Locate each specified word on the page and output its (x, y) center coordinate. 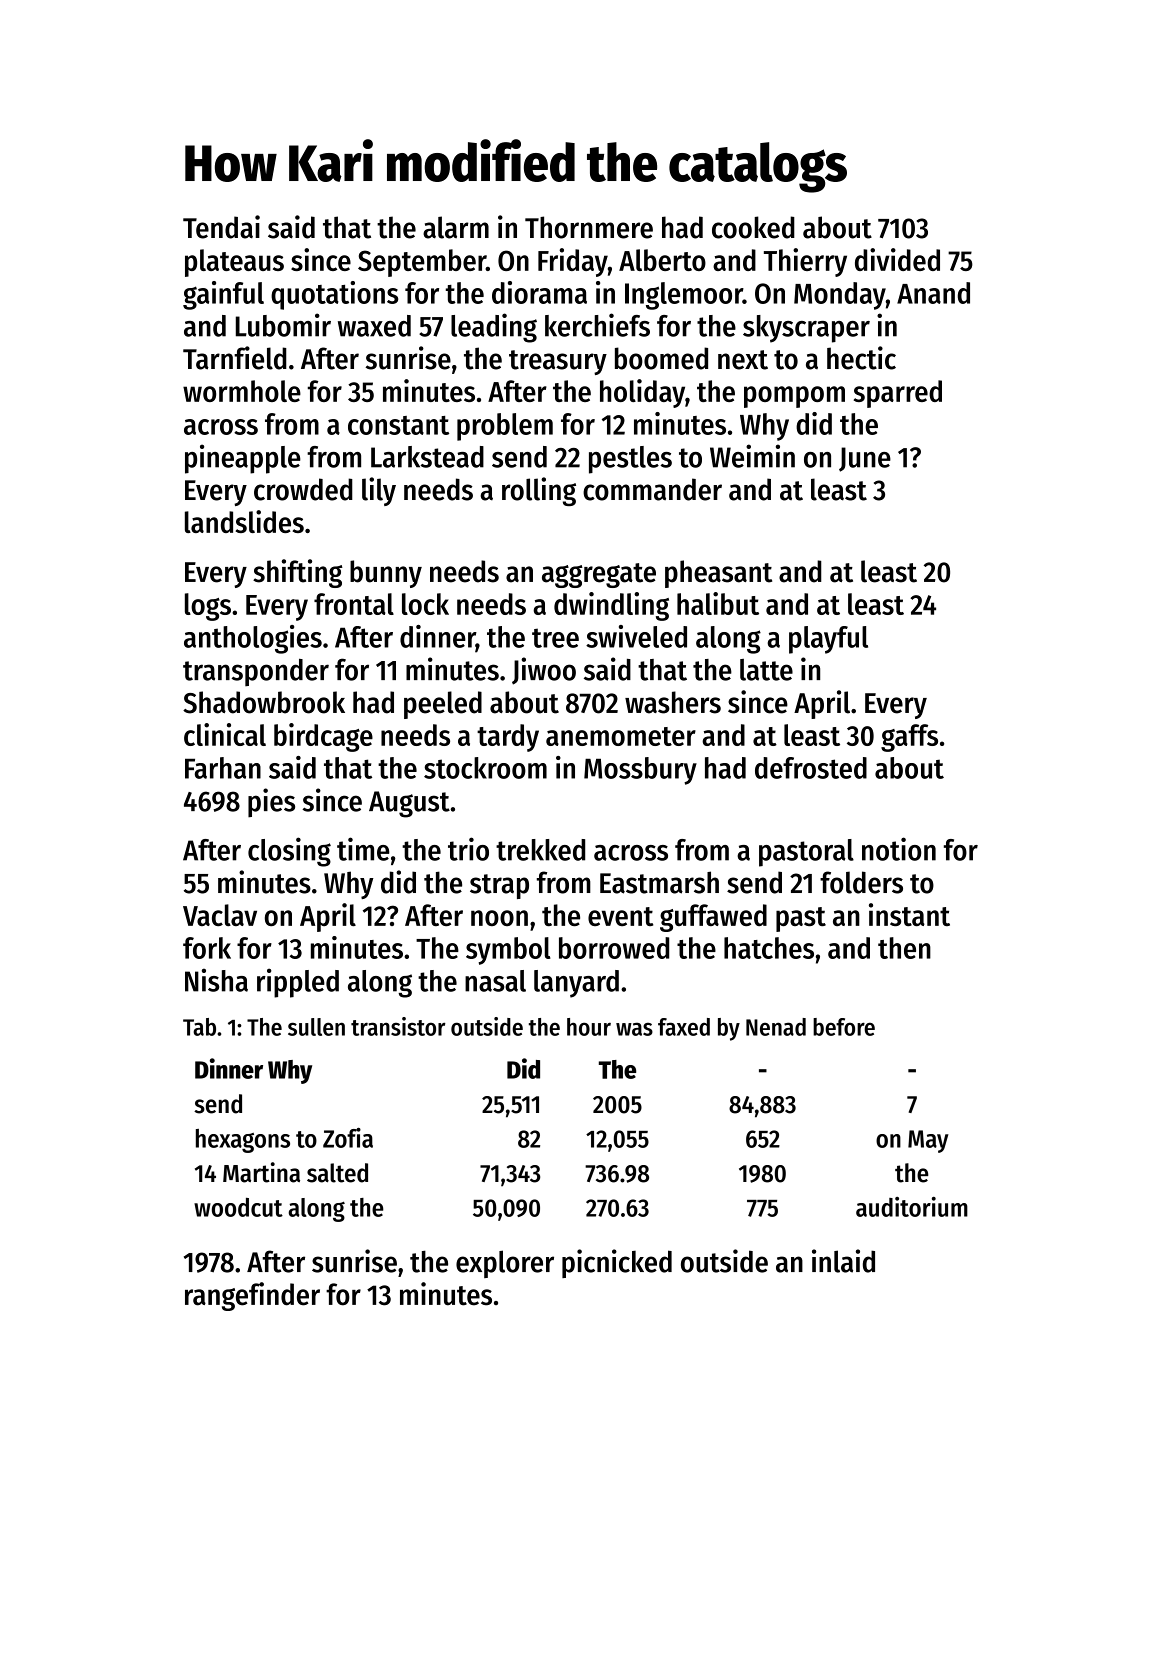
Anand (933, 293)
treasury (558, 362)
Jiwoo (544, 671)
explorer (505, 1264)
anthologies (253, 639)
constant (398, 425)
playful (828, 640)
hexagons (243, 1141)
